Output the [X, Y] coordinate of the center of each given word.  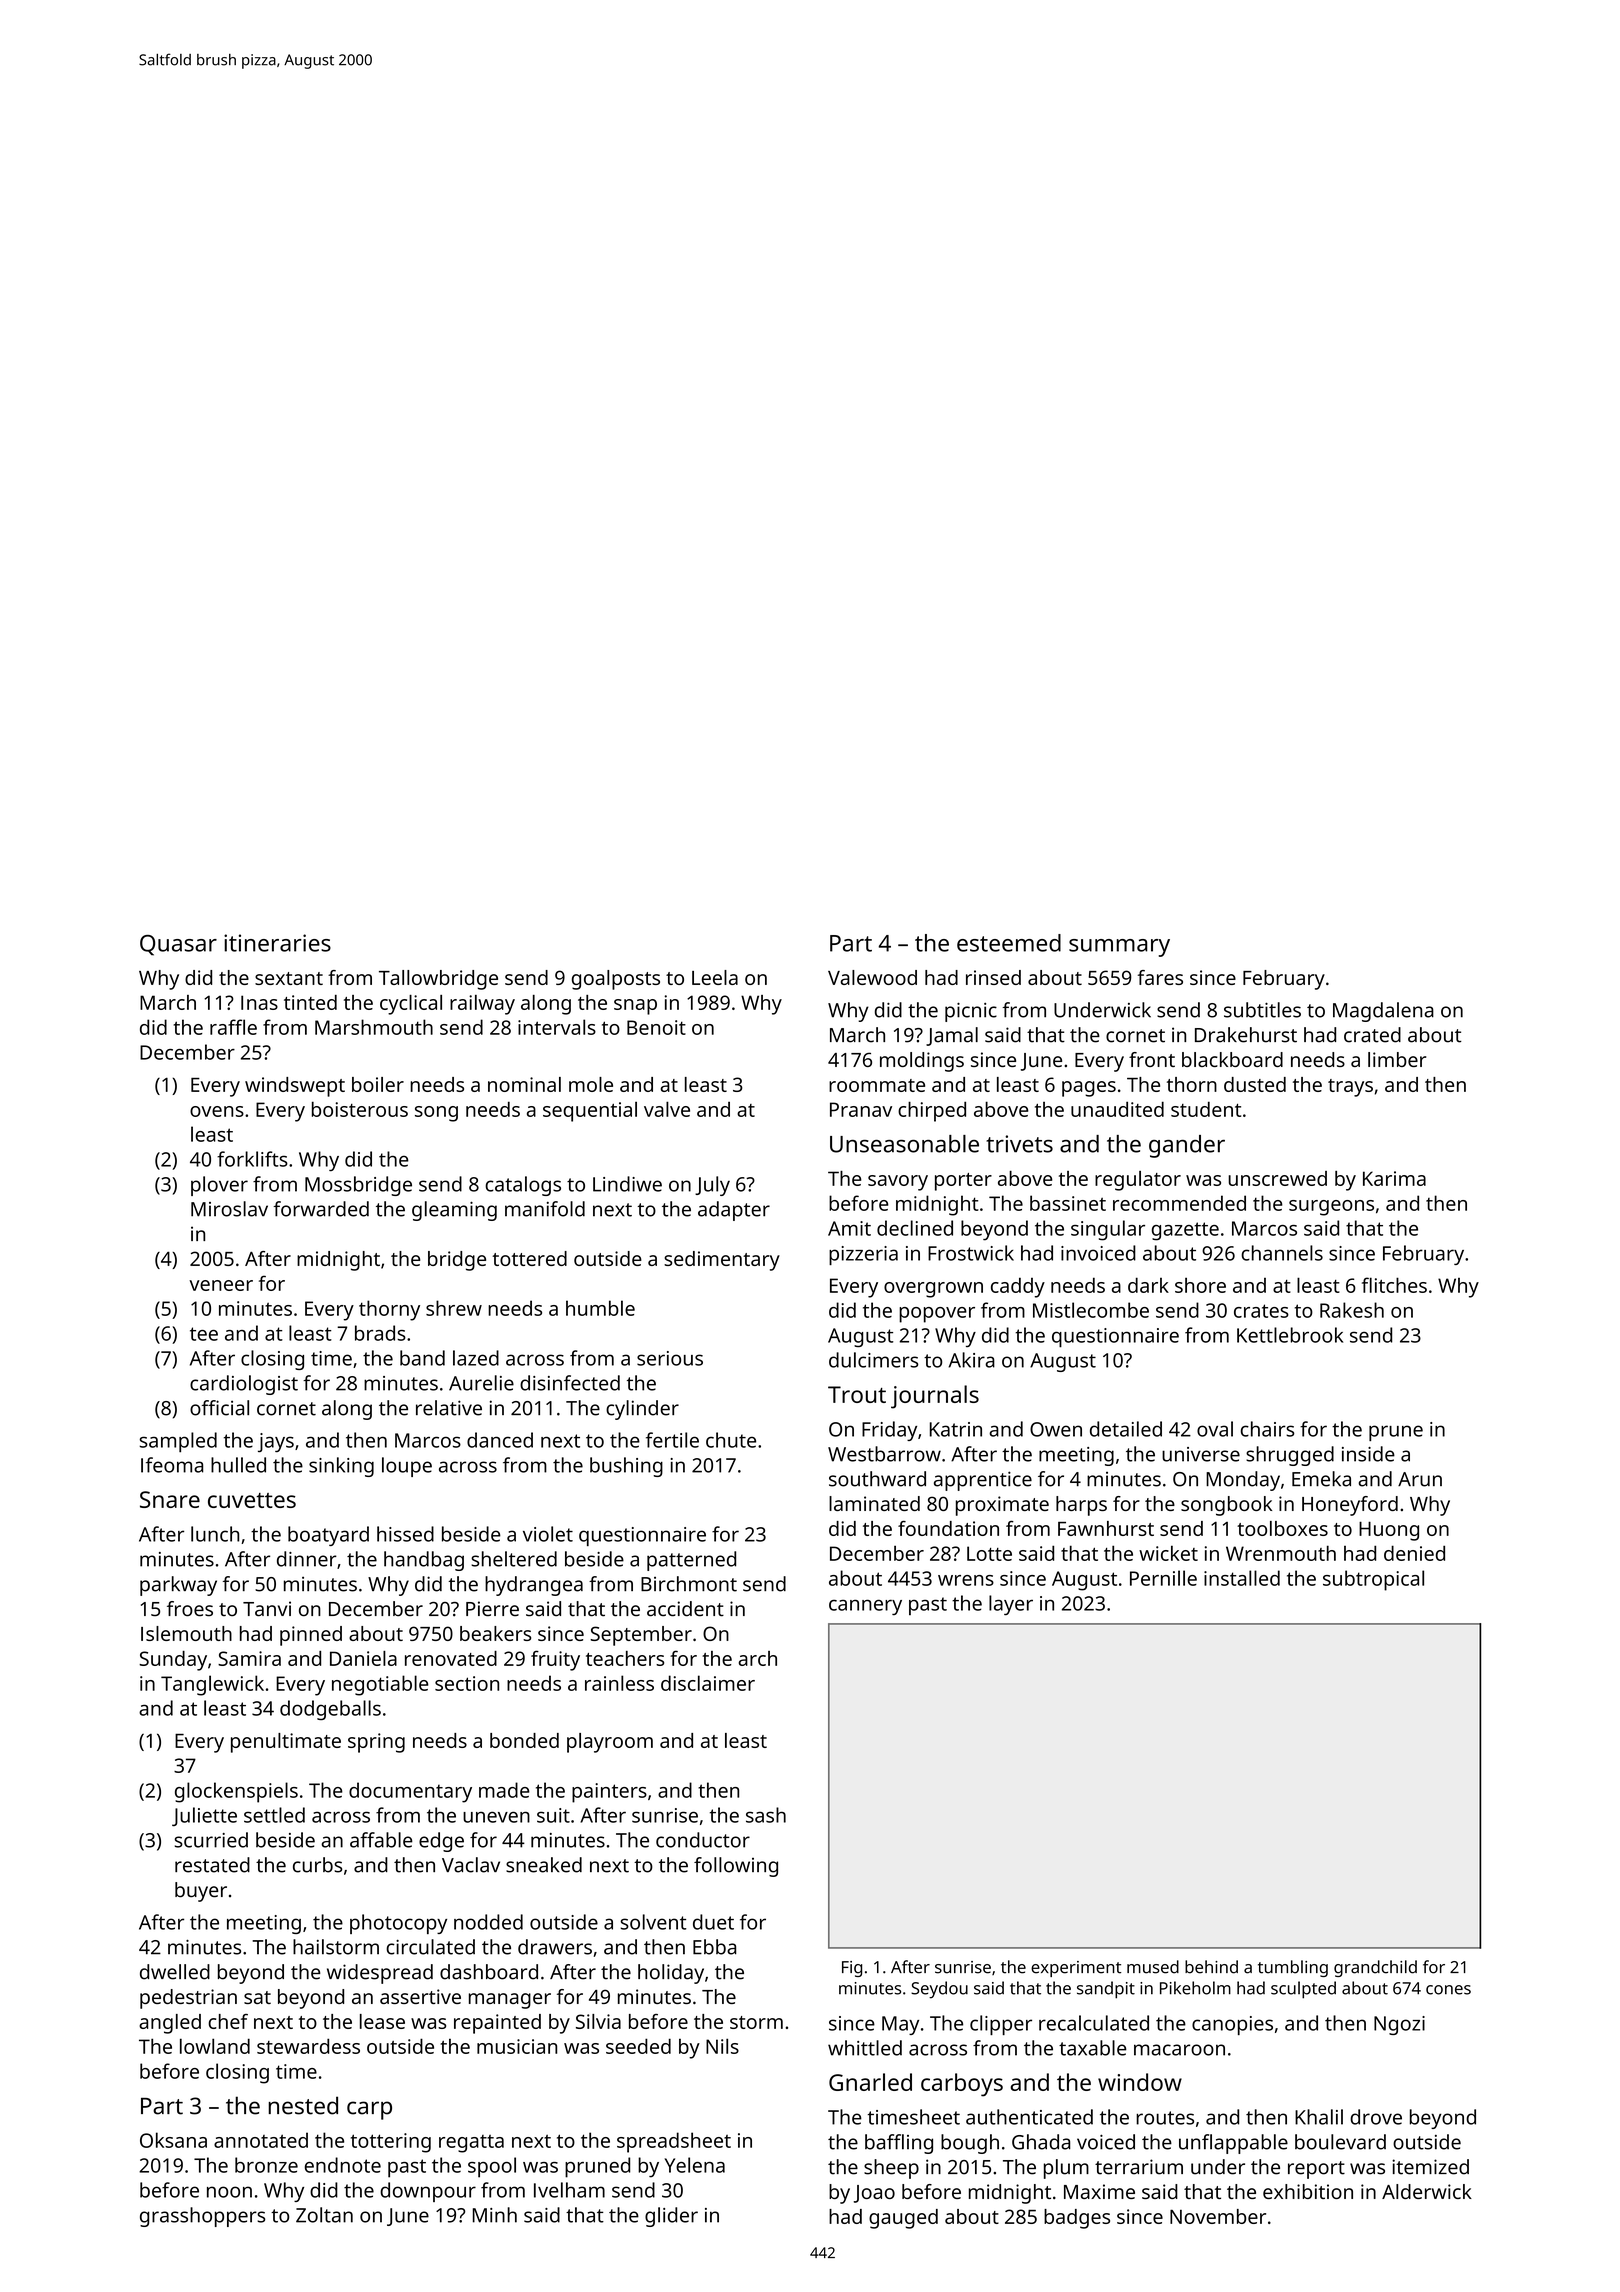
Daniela [363, 1658]
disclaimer [708, 1683]
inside [1368, 1454]
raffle [233, 1027]
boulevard [1340, 2142]
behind [1211, 1967]
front [1152, 1059]
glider [671, 2217]
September [641, 1636]
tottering [391, 2143]
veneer [221, 1285]
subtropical [1373, 1580]
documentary [410, 1792]
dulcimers [873, 1360]
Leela [715, 977]
